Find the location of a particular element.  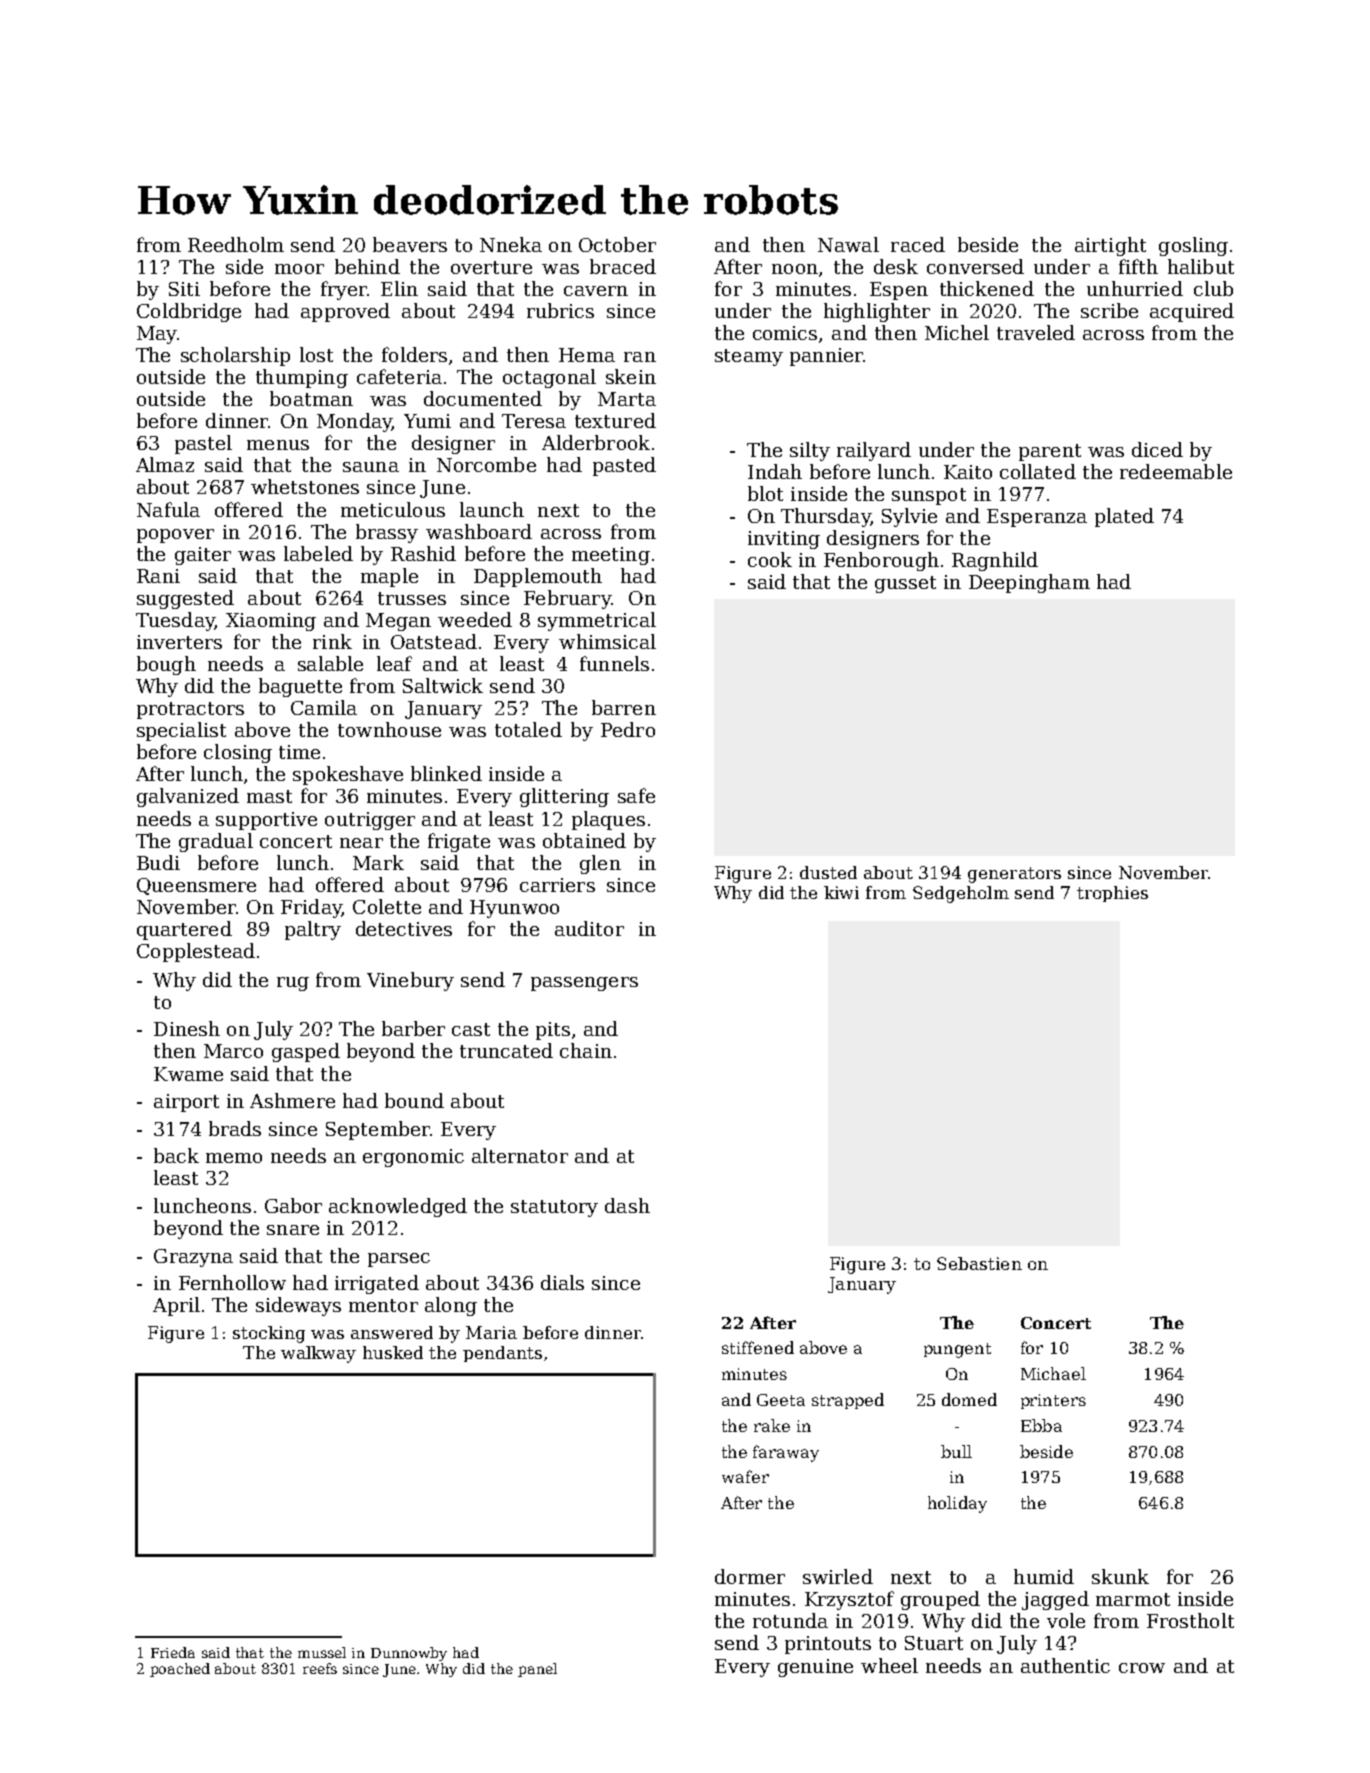

acquired is located at coordinates (1192, 312).
